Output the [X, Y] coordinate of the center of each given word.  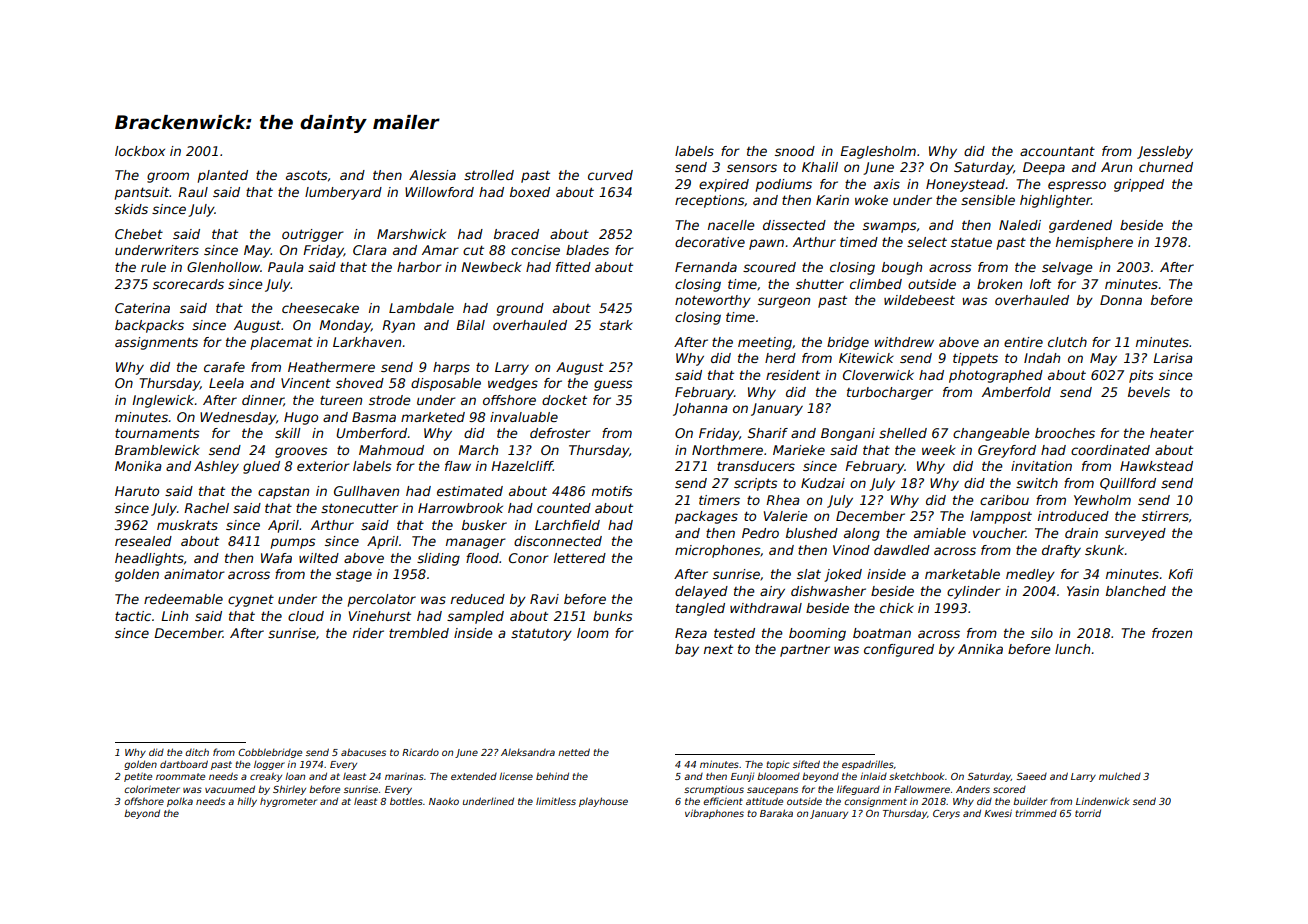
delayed [701, 592]
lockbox [140, 151]
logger [269, 765]
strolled [489, 175]
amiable [940, 533]
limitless [556, 801]
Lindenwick [1102, 801]
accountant [1057, 151]
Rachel [206, 508]
